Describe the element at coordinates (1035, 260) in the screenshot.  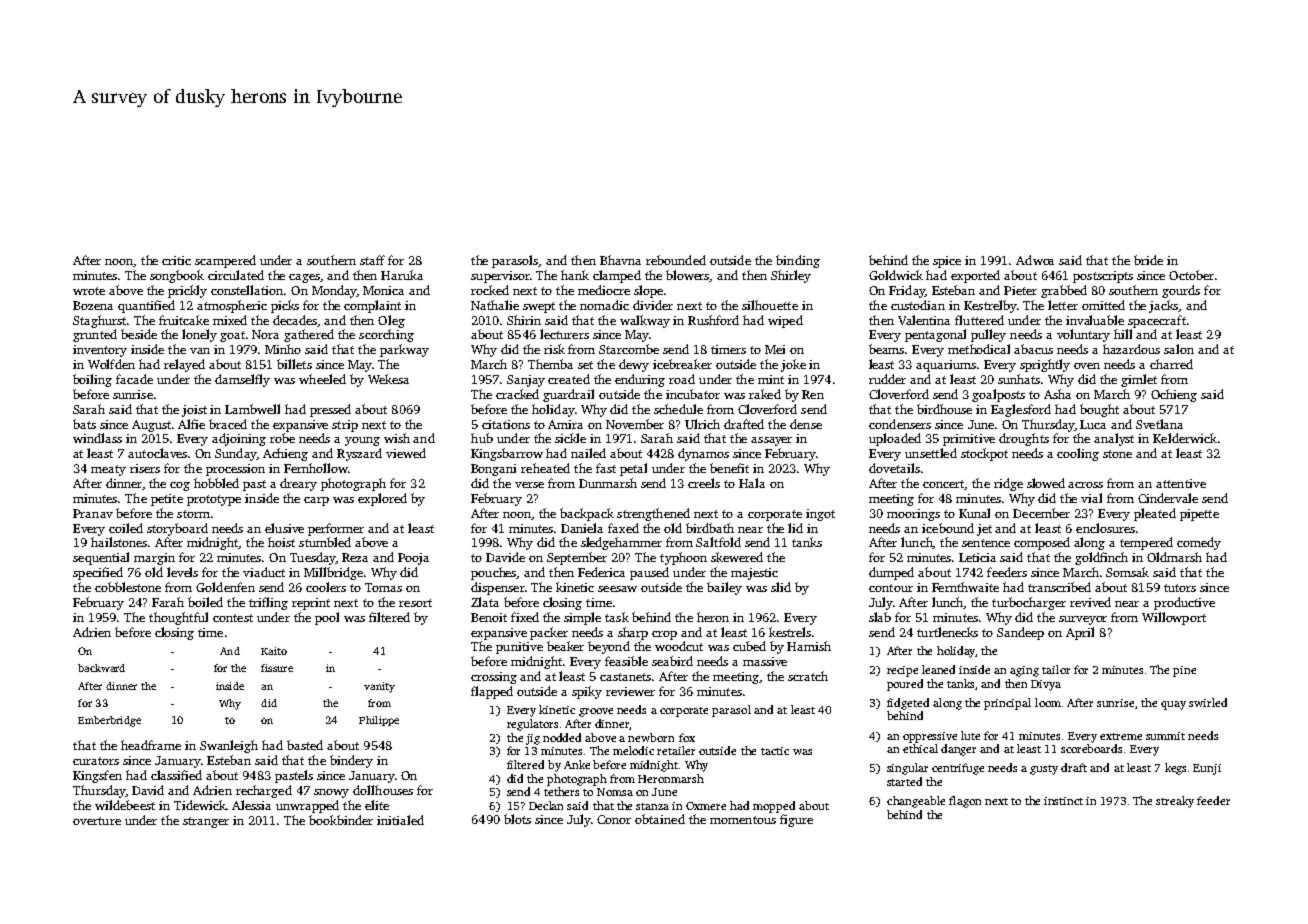
I see `Adwoa` at that location.
